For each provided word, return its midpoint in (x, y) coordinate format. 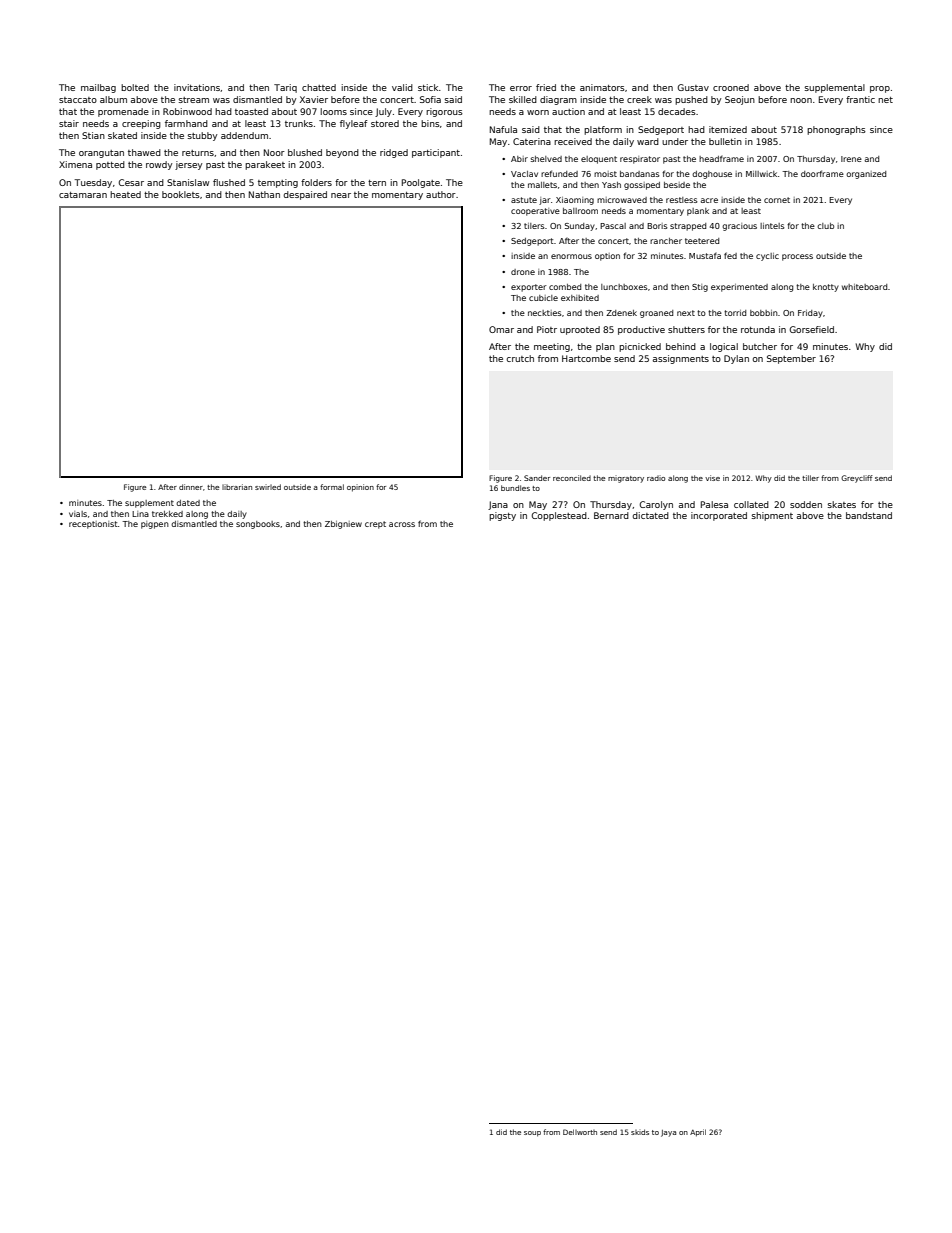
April (698, 1133)
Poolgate (421, 183)
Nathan (264, 194)
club (825, 226)
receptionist (93, 525)
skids (640, 1132)
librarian (237, 487)
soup (532, 1134)
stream (194, 100)
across (402, 524)
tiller (810, 478)
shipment (772, 516)
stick (428, 87)
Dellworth (580, 1132)
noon (801, 100)
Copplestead (559, 516)
